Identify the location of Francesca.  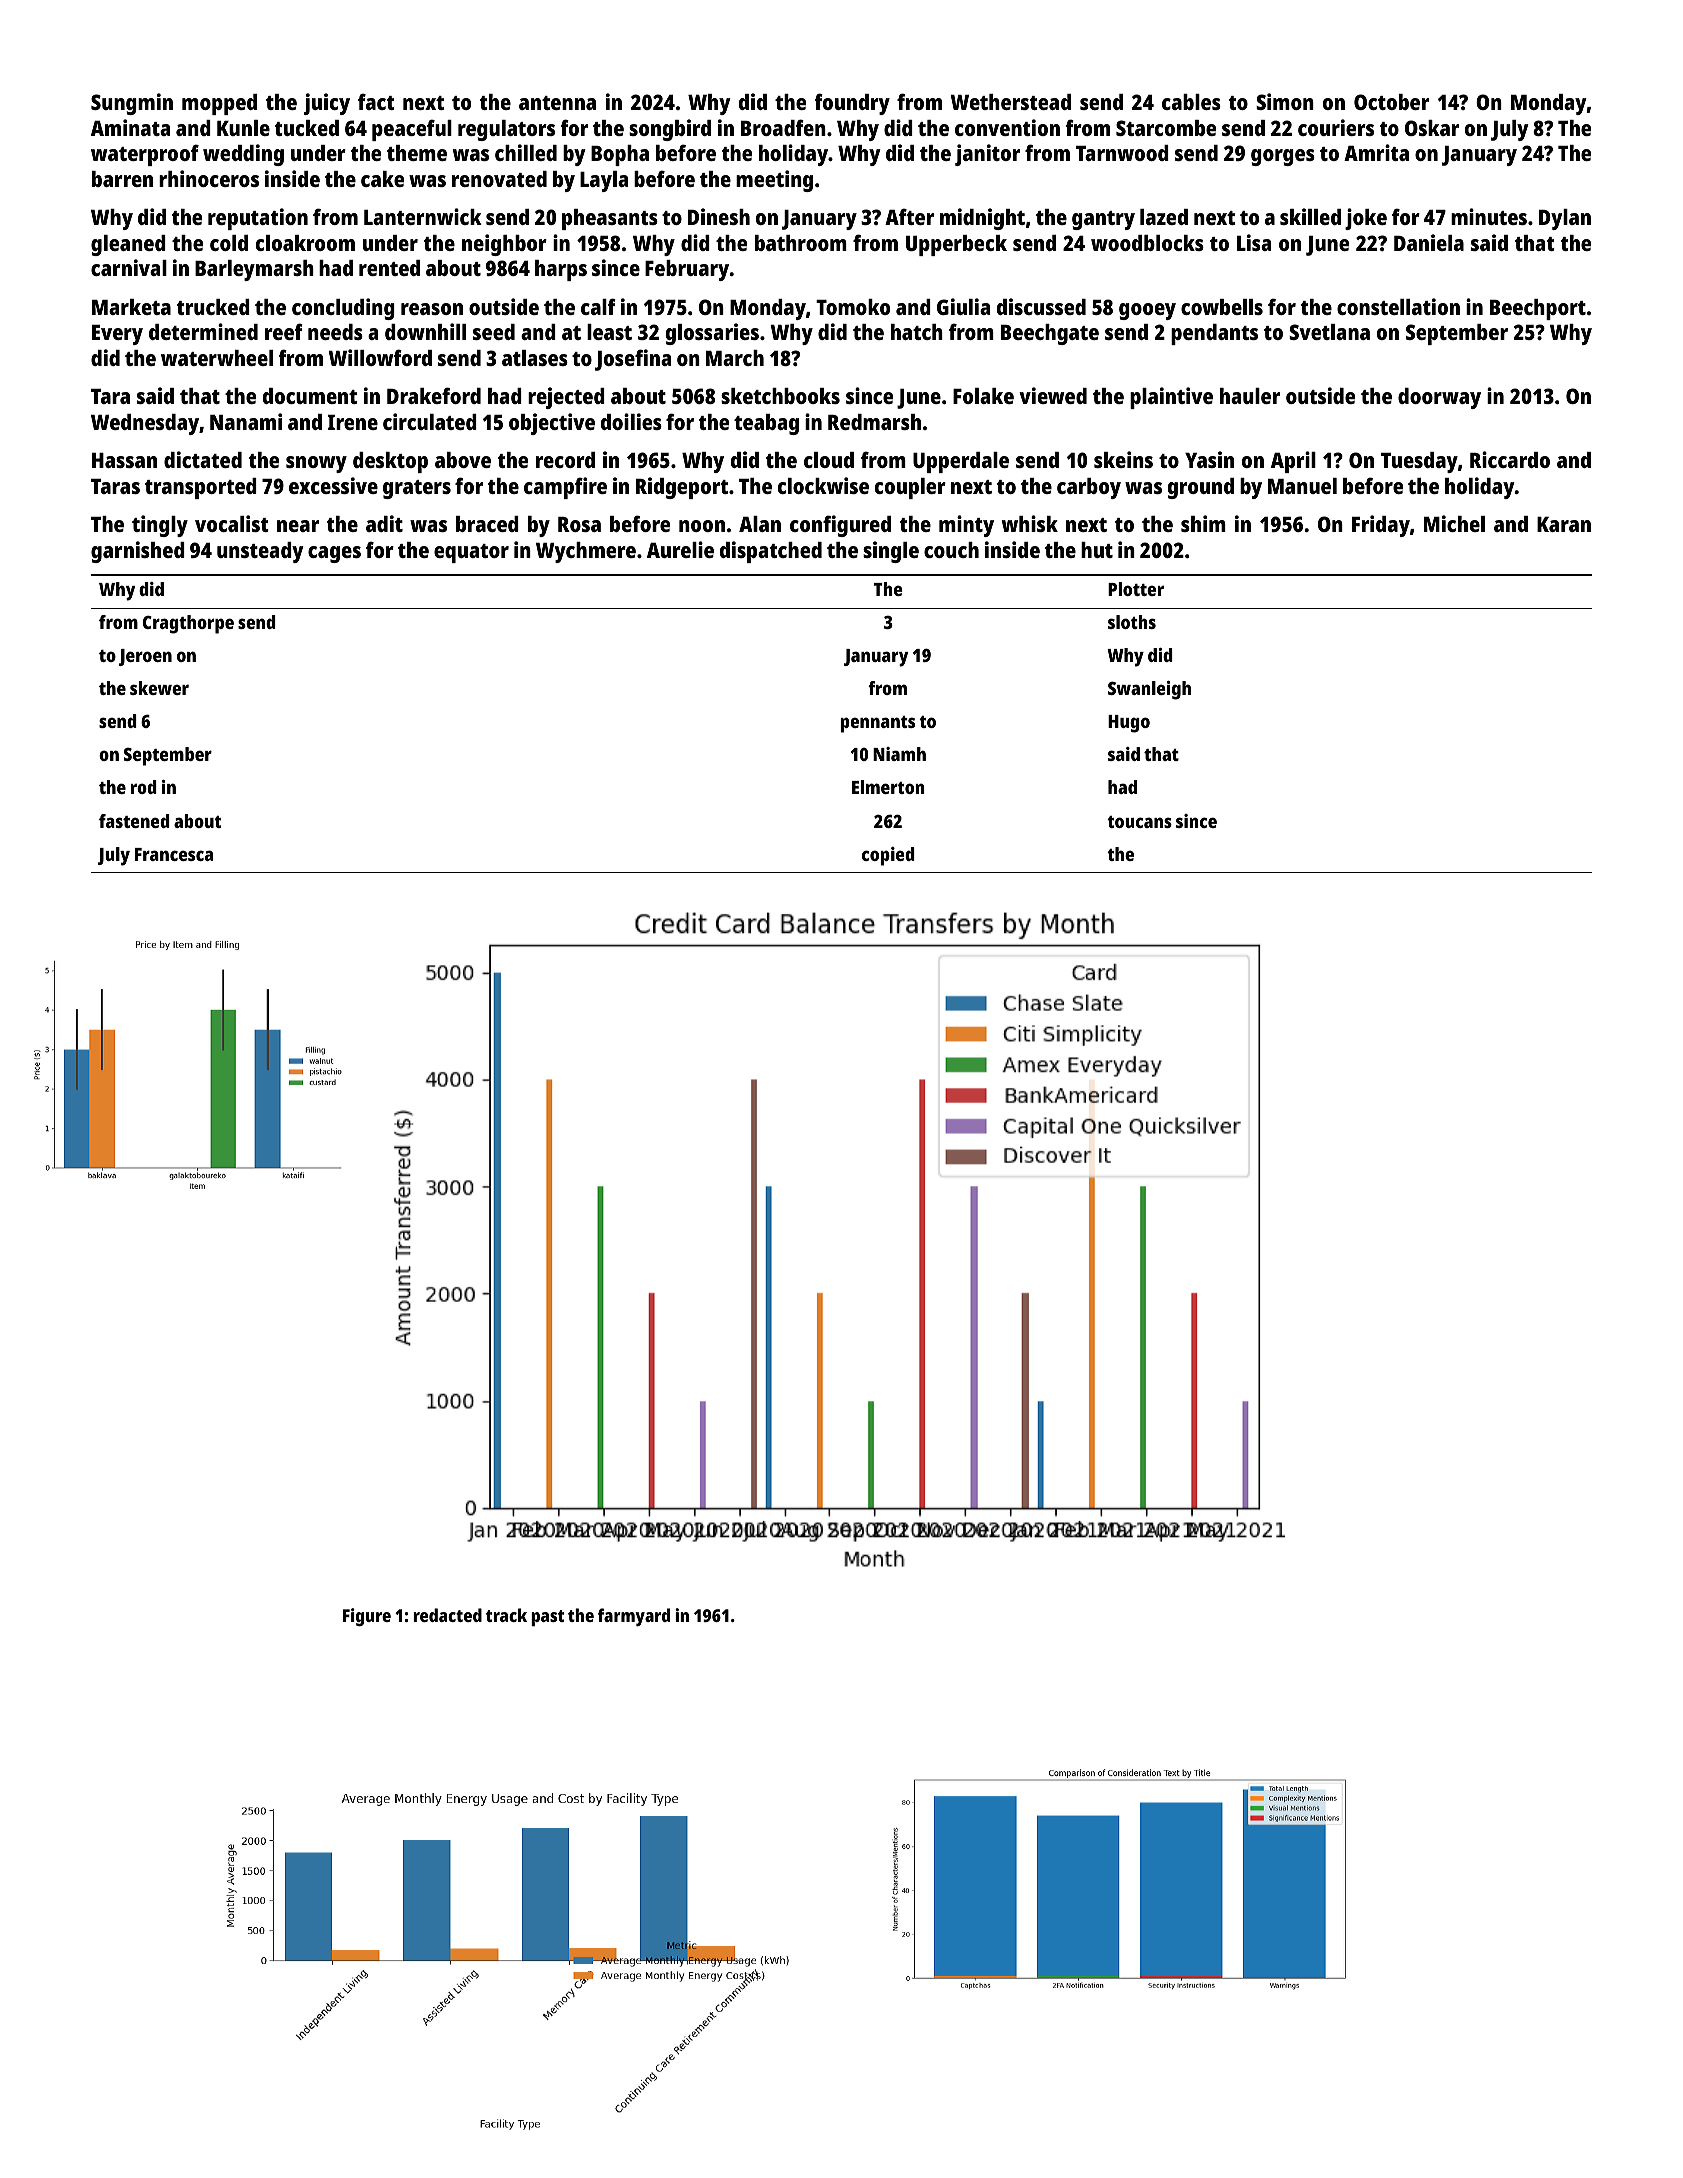
(174, 854).
